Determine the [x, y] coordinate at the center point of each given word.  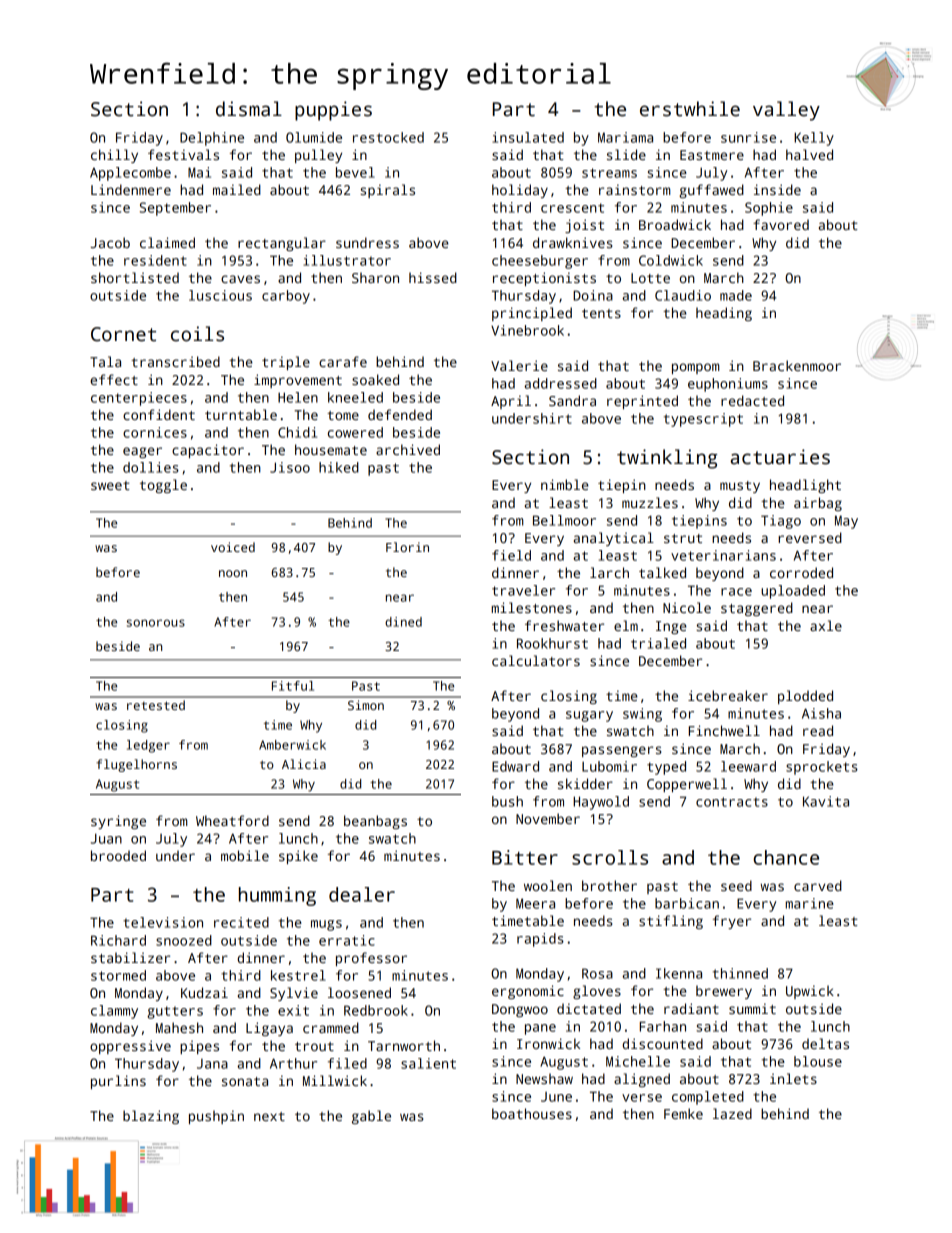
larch [609, 572]
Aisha [821, 713]
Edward [515, 766]
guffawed [711, 191]
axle [826, 625]
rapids [540, 940]
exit [293, 1010]
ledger [148, 746]
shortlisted [135, 277]
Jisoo [290, 467]
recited [241, 922]
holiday [520, 191]
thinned [740, 973]
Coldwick [671, 260]
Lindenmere [131, 189]
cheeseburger [540, 262]
